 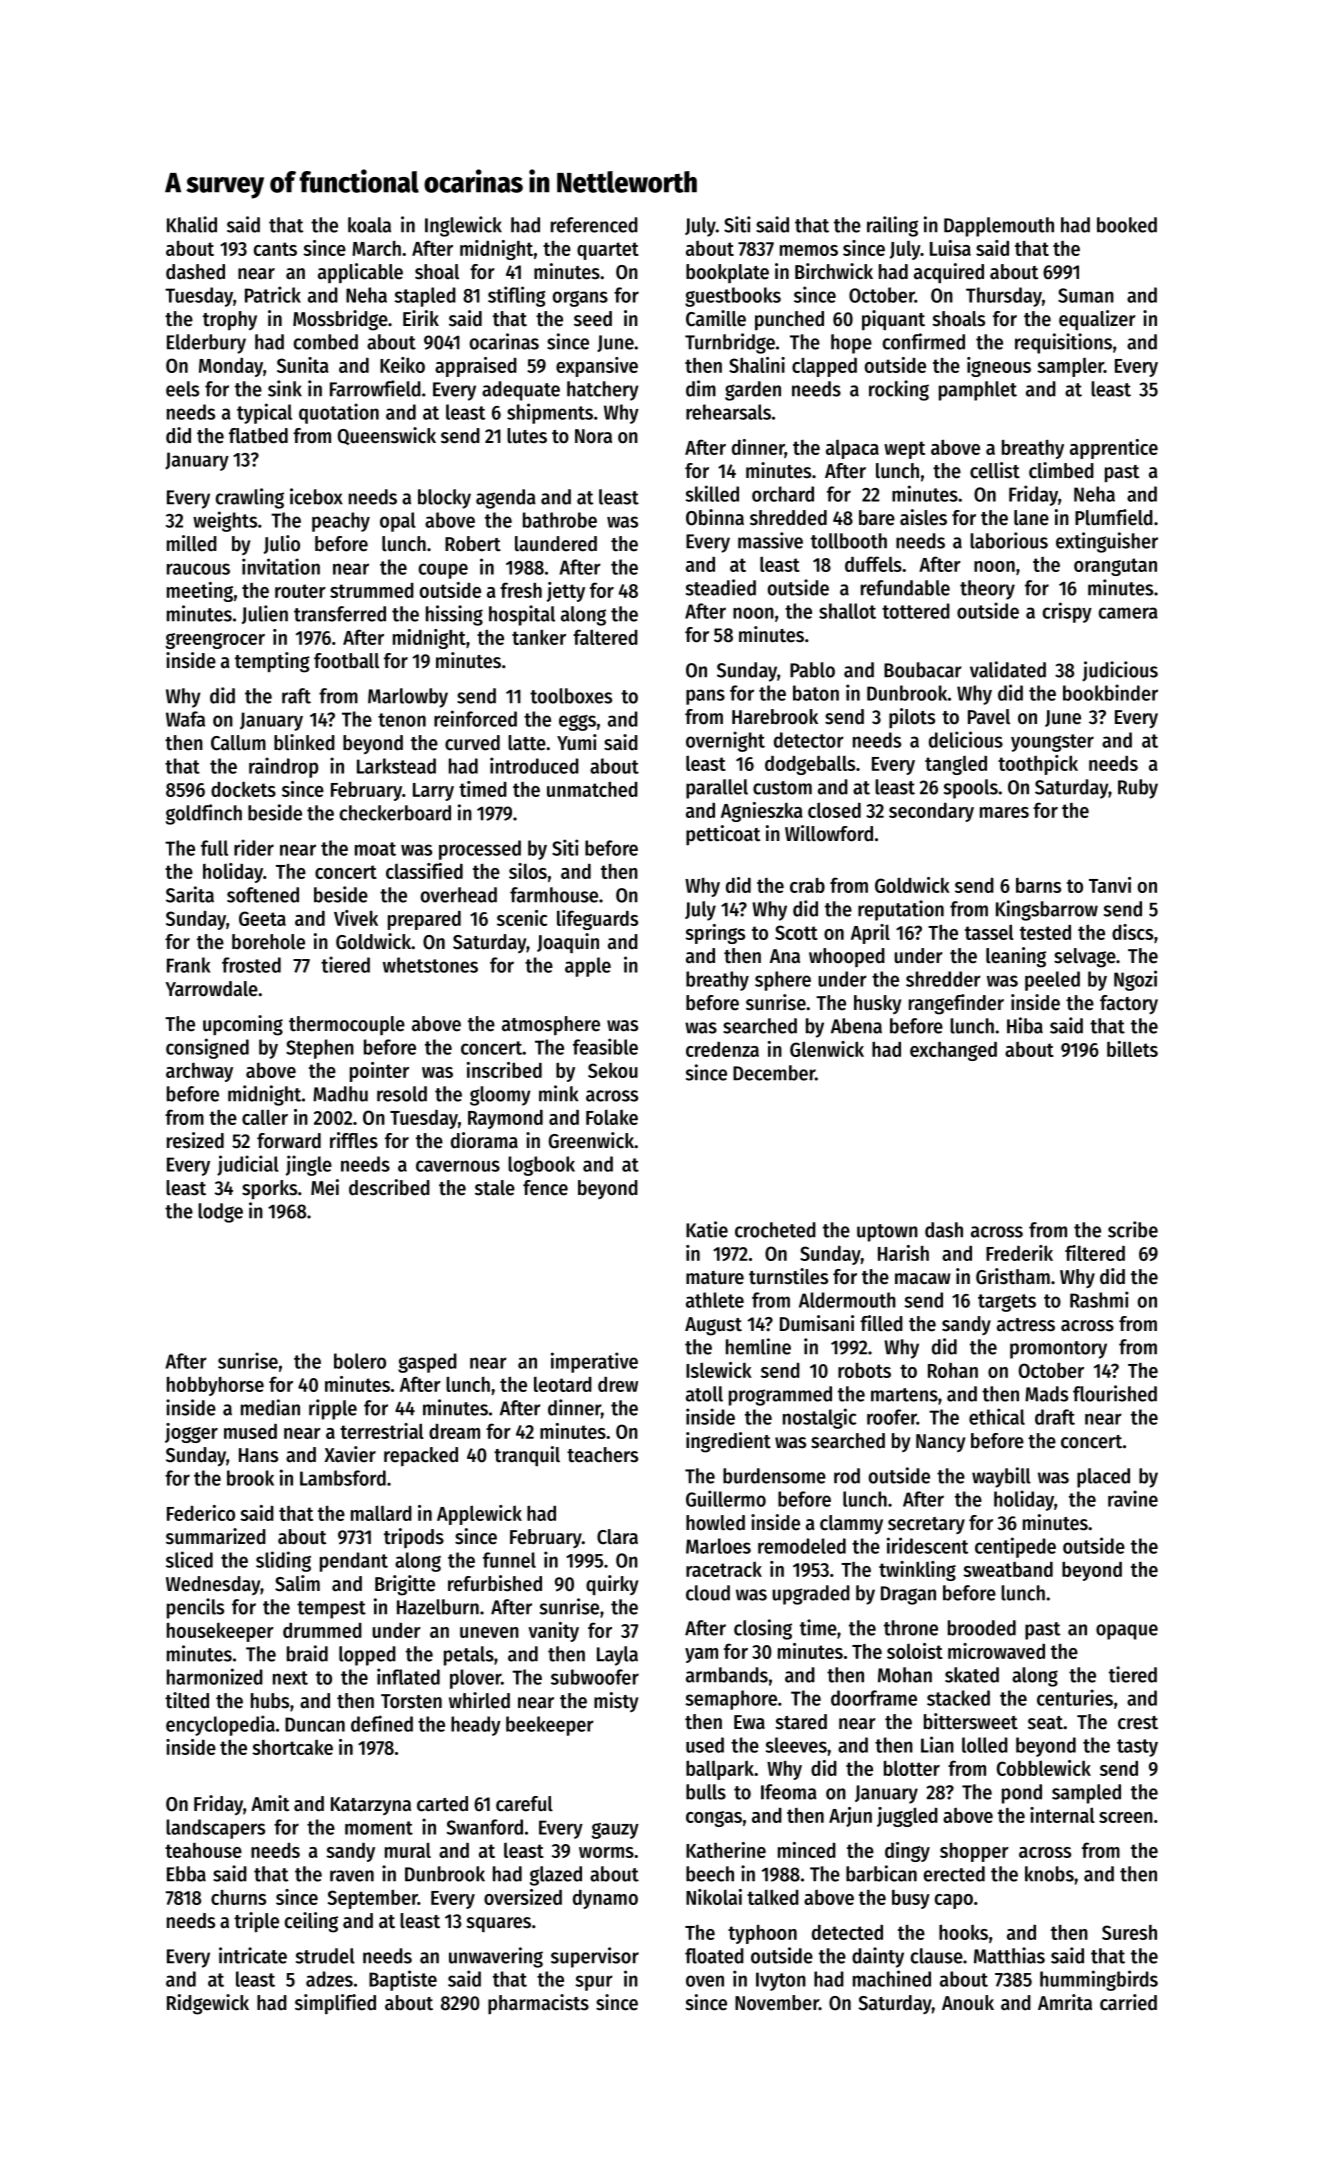 I want to click on Ridgewick, so click(x=208, y=2004).
